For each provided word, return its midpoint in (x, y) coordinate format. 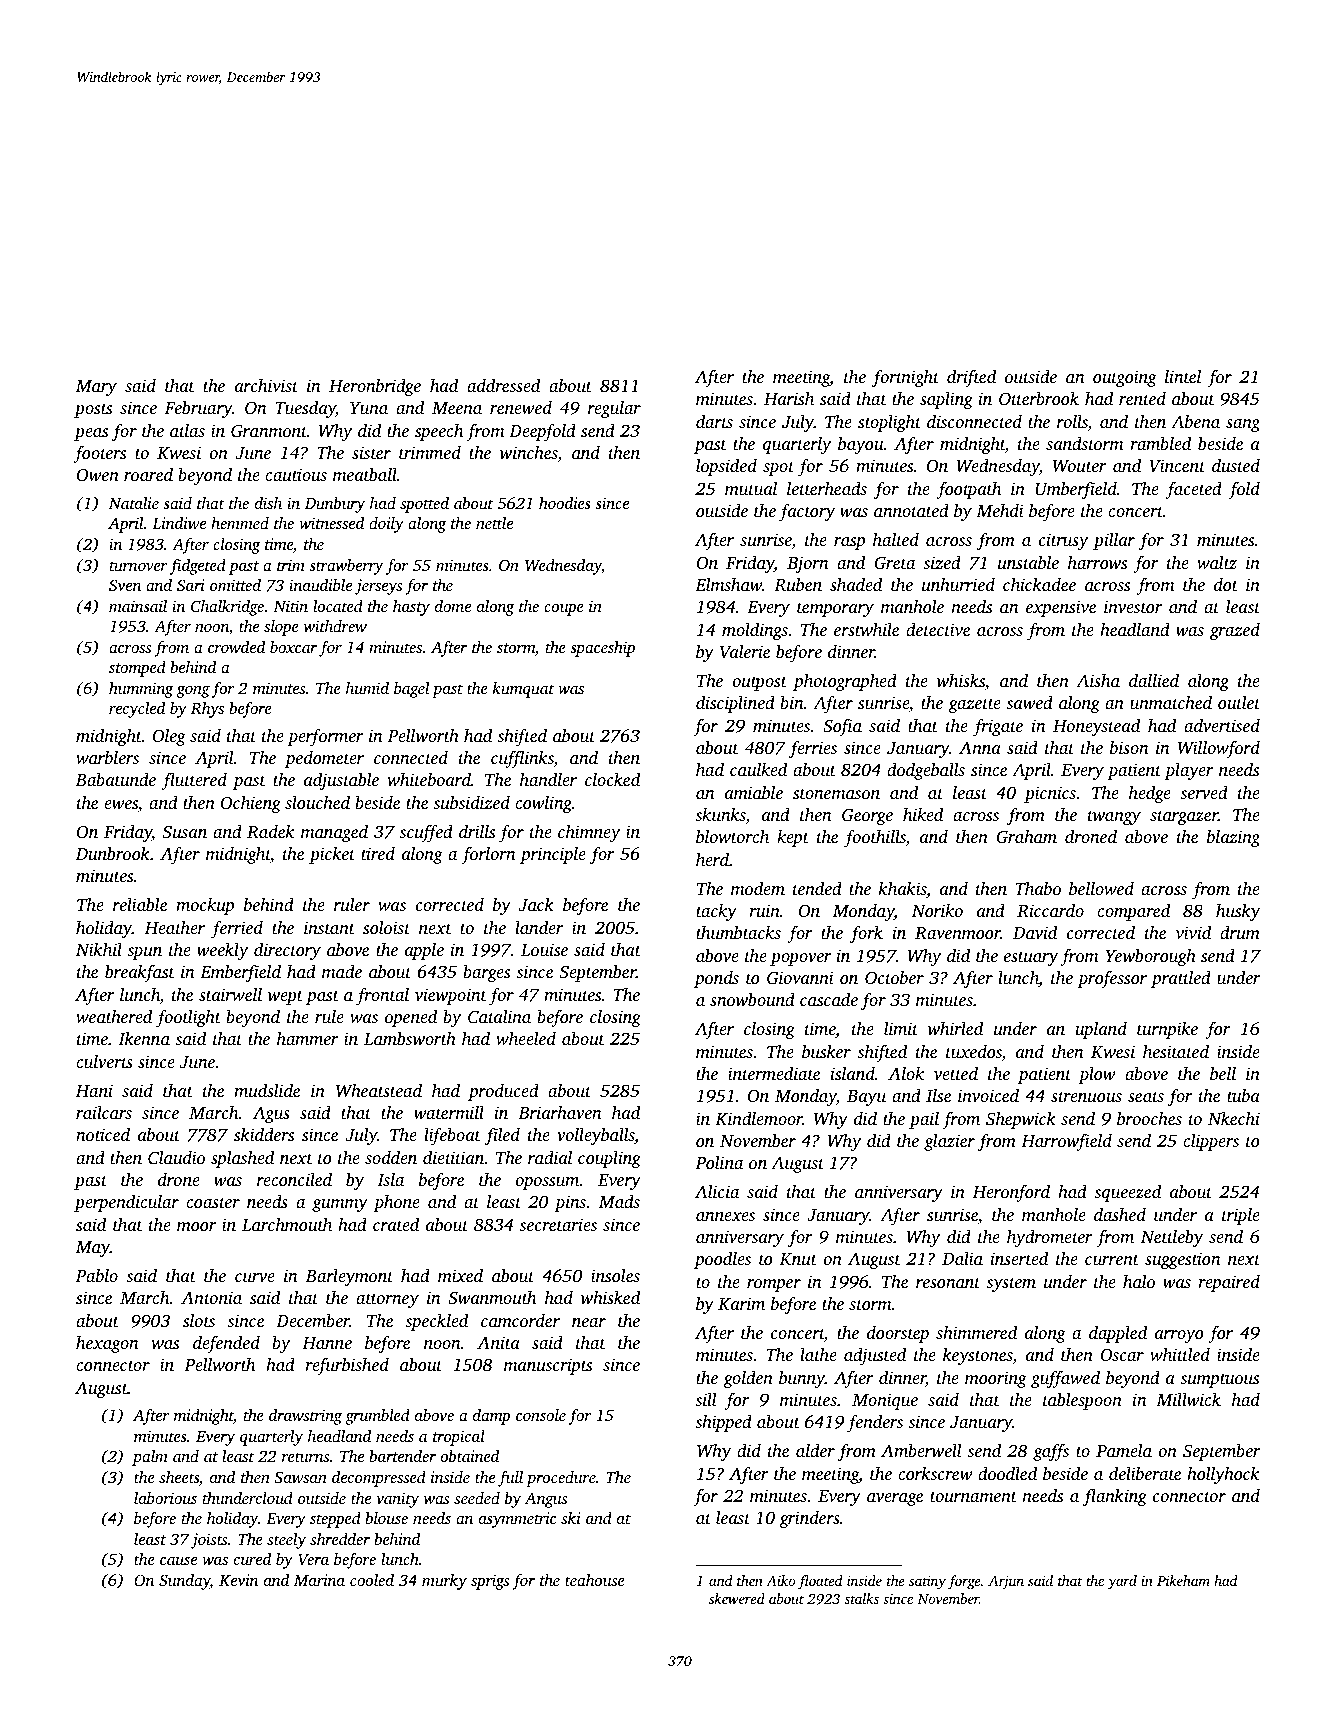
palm (150, 1458)
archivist (266, 385)
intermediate (774, 1073)
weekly (222, 951)
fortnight (905, 378)
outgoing (1125, 378)
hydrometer (1050, 1238)
